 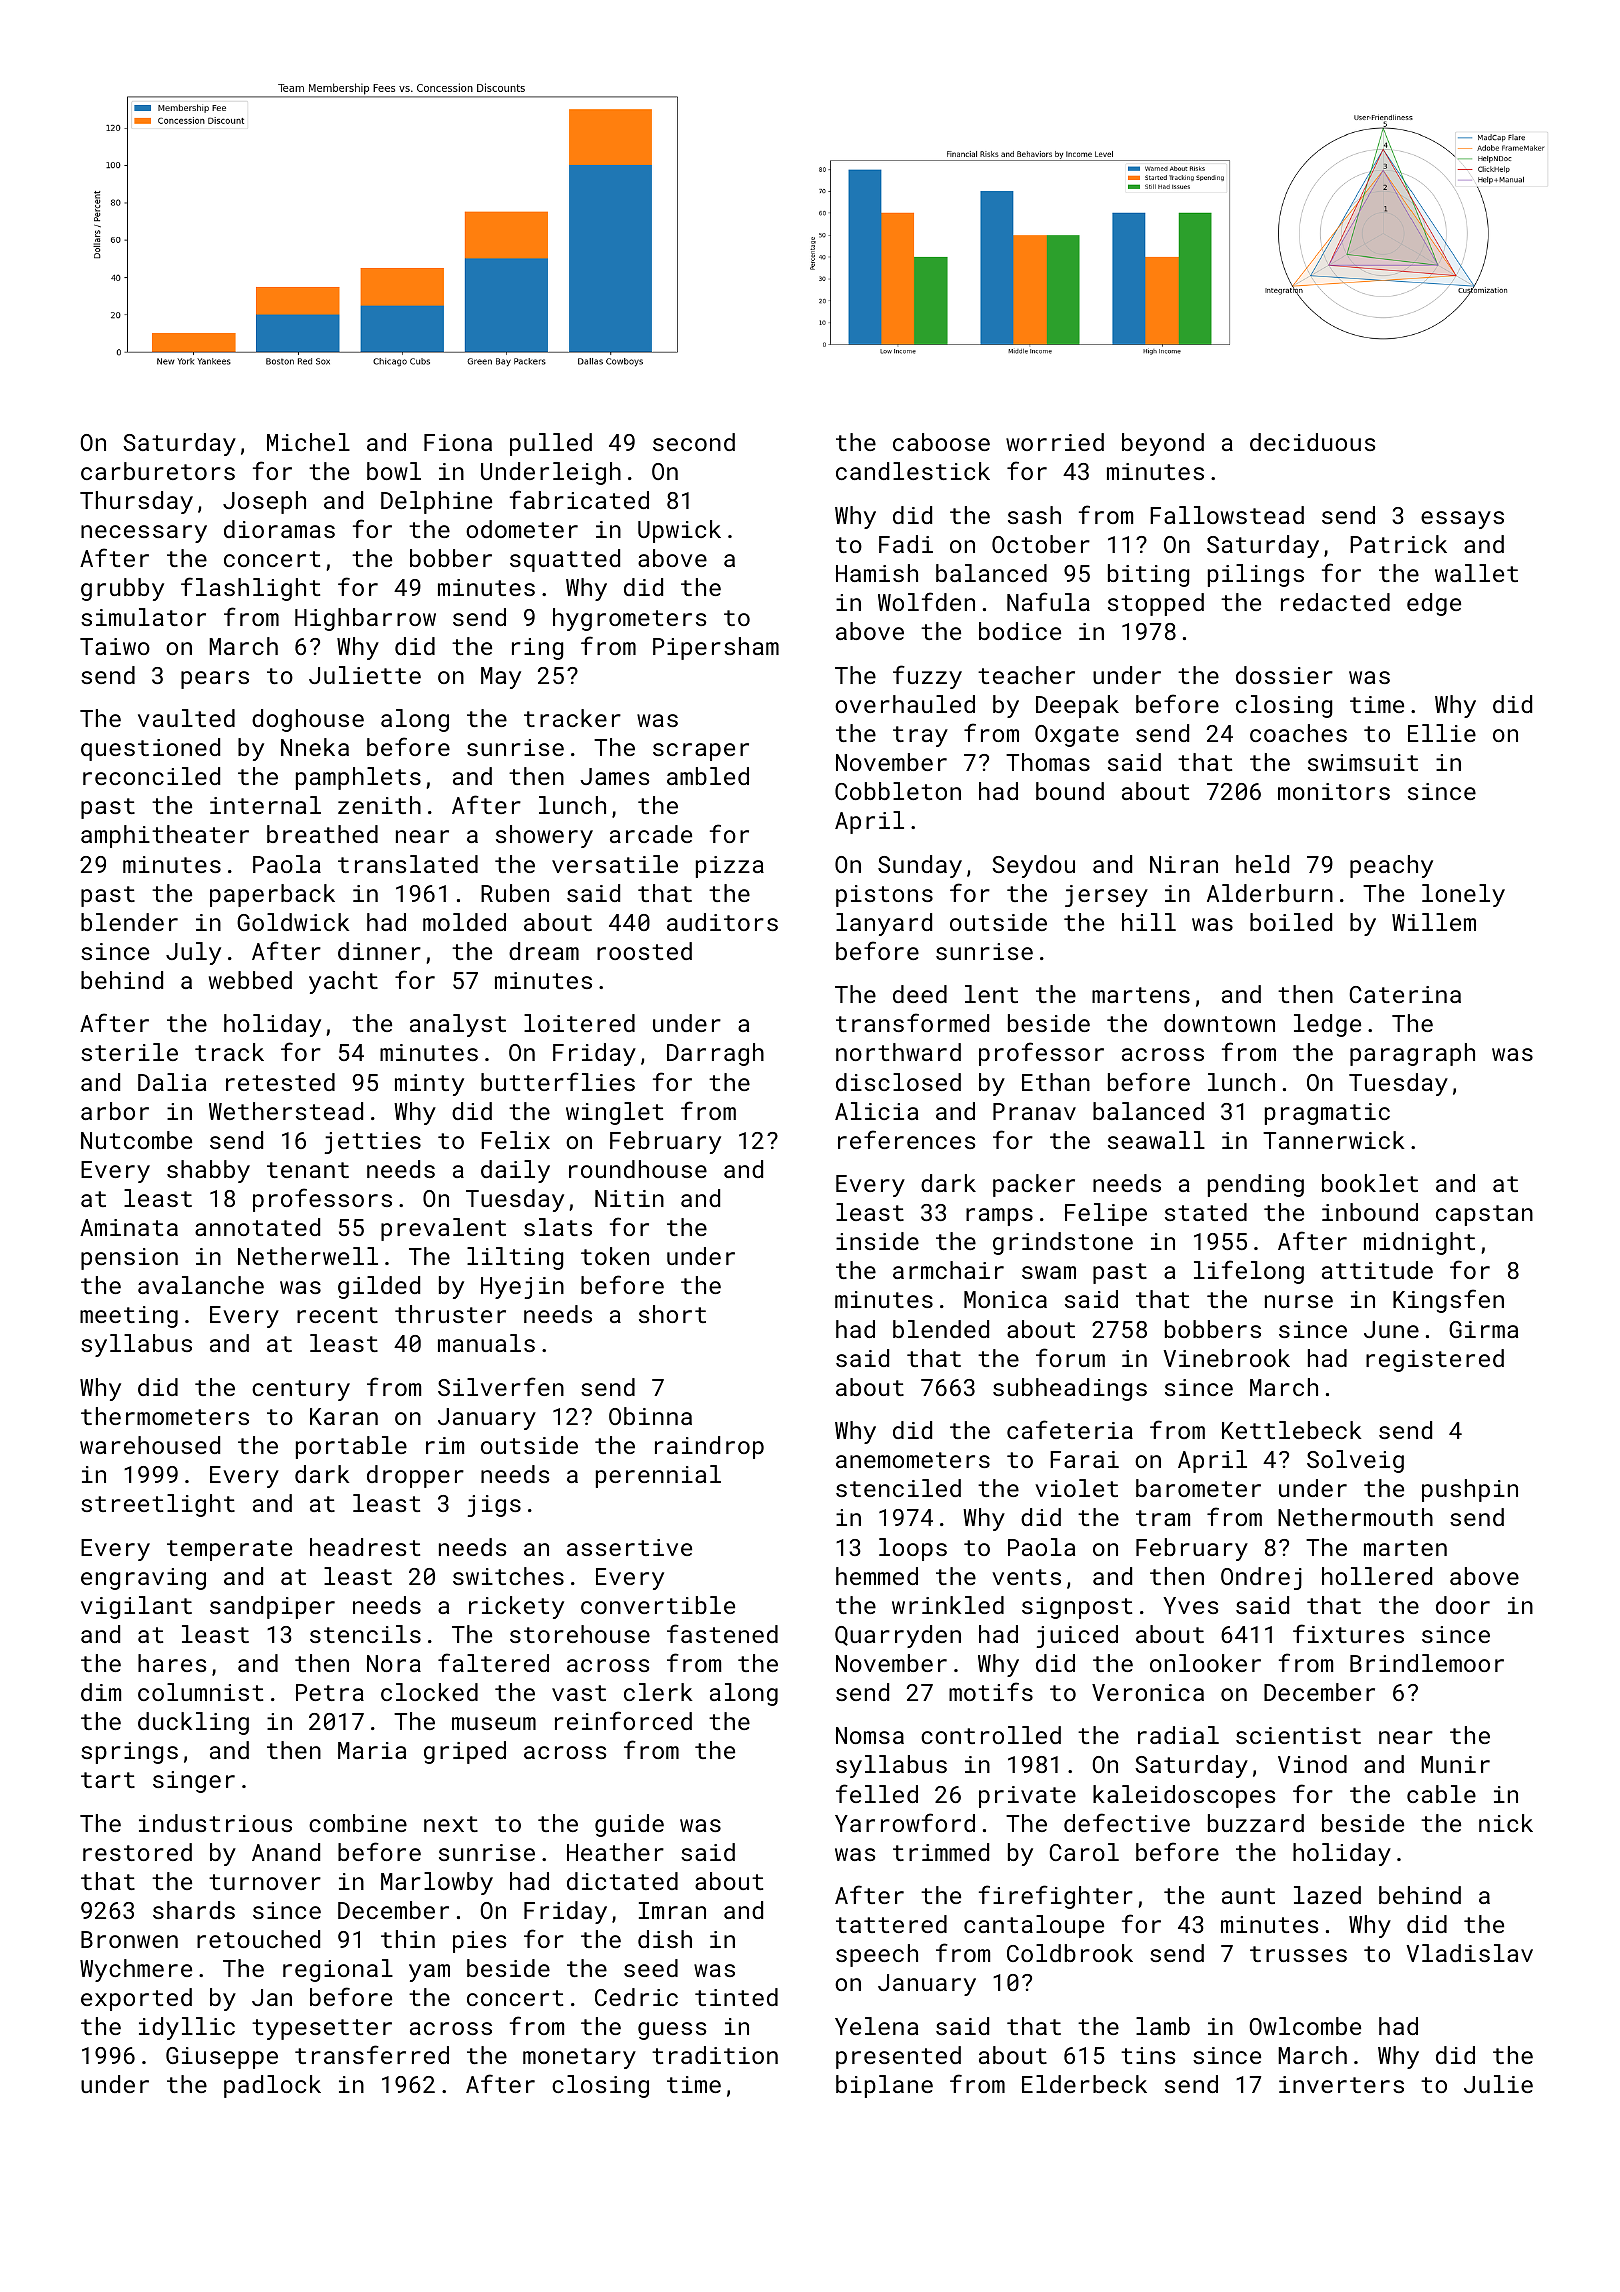 I want to click on downtown, so click(x=1219, y=1023).
